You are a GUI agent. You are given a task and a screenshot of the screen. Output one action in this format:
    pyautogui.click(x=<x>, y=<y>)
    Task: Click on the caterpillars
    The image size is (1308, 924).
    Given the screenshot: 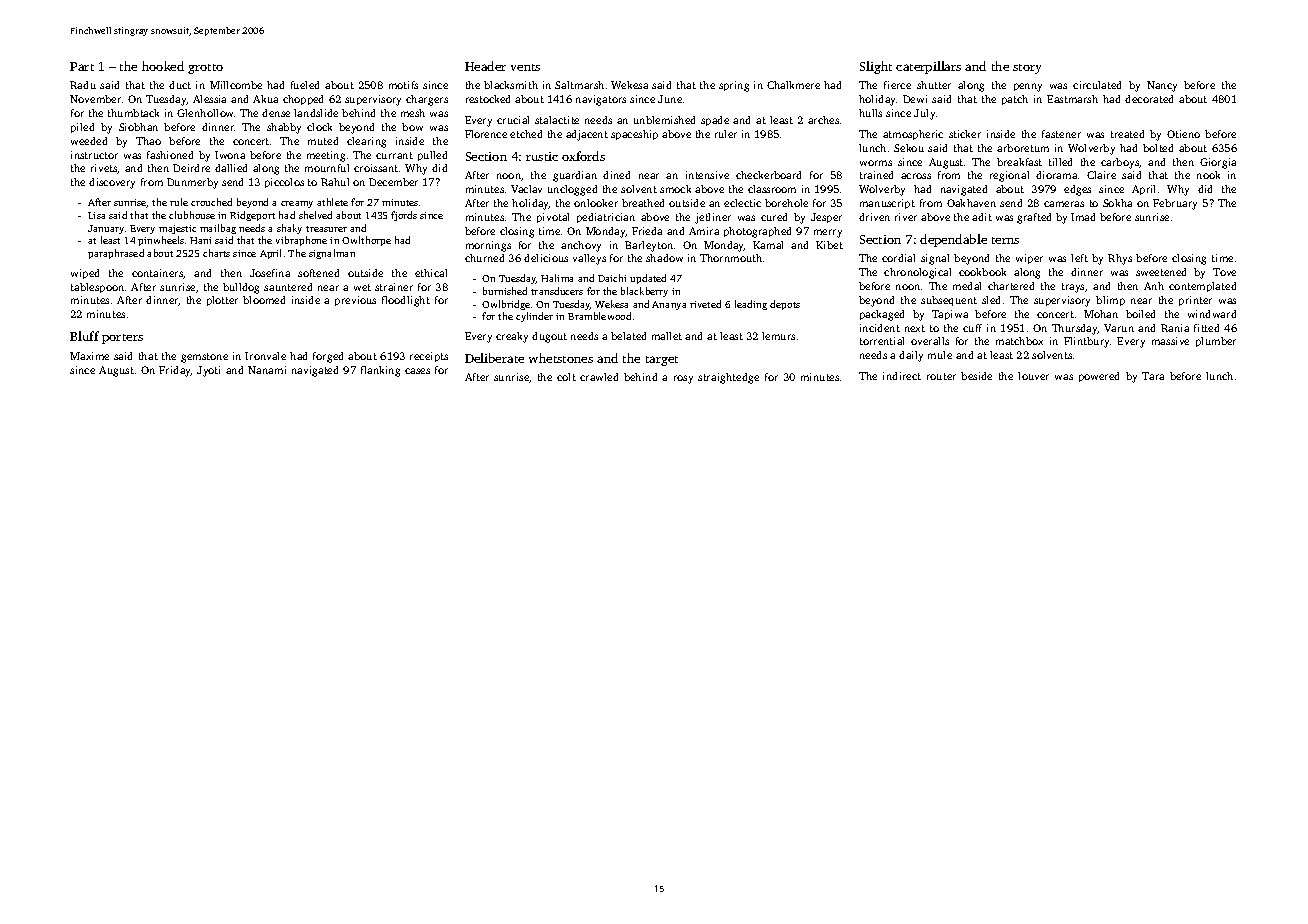 What is the action you would take?
    pyautogui.click(x=928, y=67)
